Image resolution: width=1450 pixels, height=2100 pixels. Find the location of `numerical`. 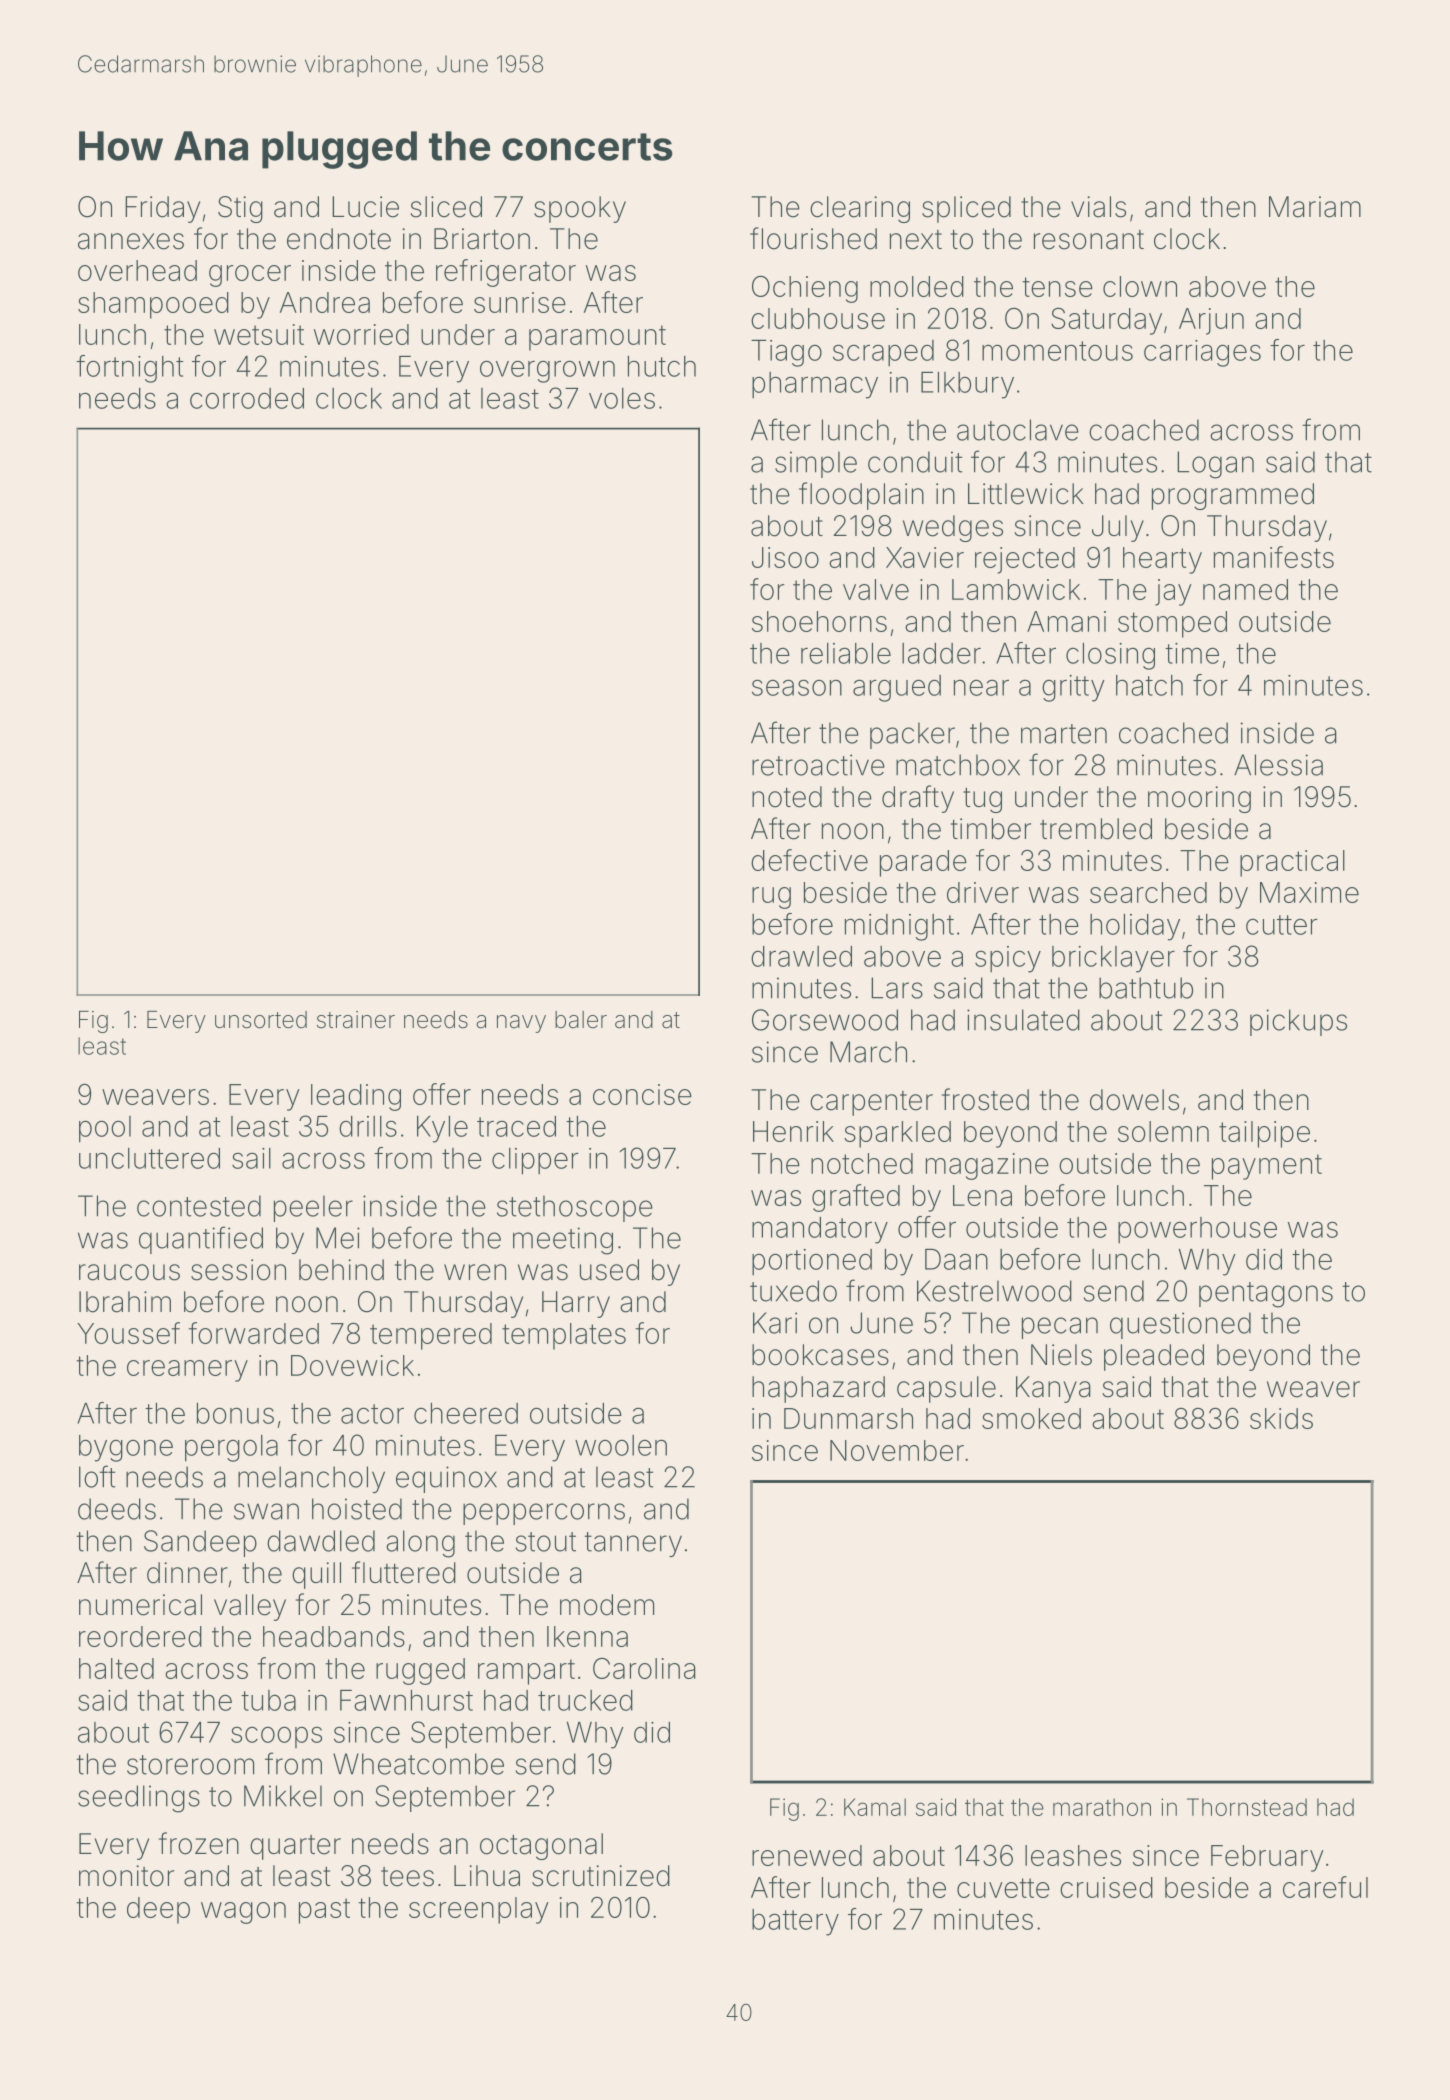

numerical is located at coordinates (140, 1605).
